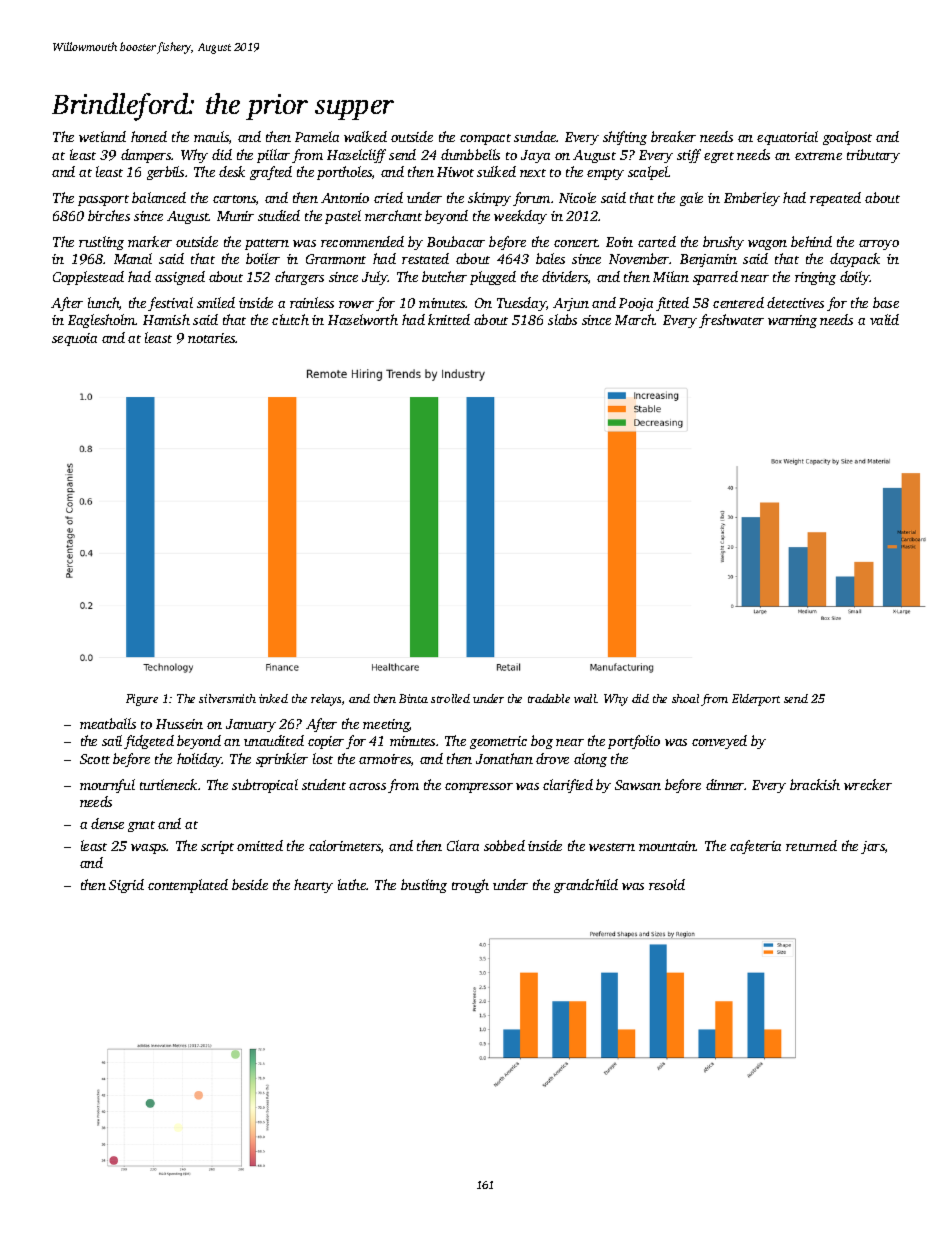 This image has height=1233, width=952. What do you see at coordinates (212, 338) in the image?
I see `notaries` at bounding box center [212, 338].
